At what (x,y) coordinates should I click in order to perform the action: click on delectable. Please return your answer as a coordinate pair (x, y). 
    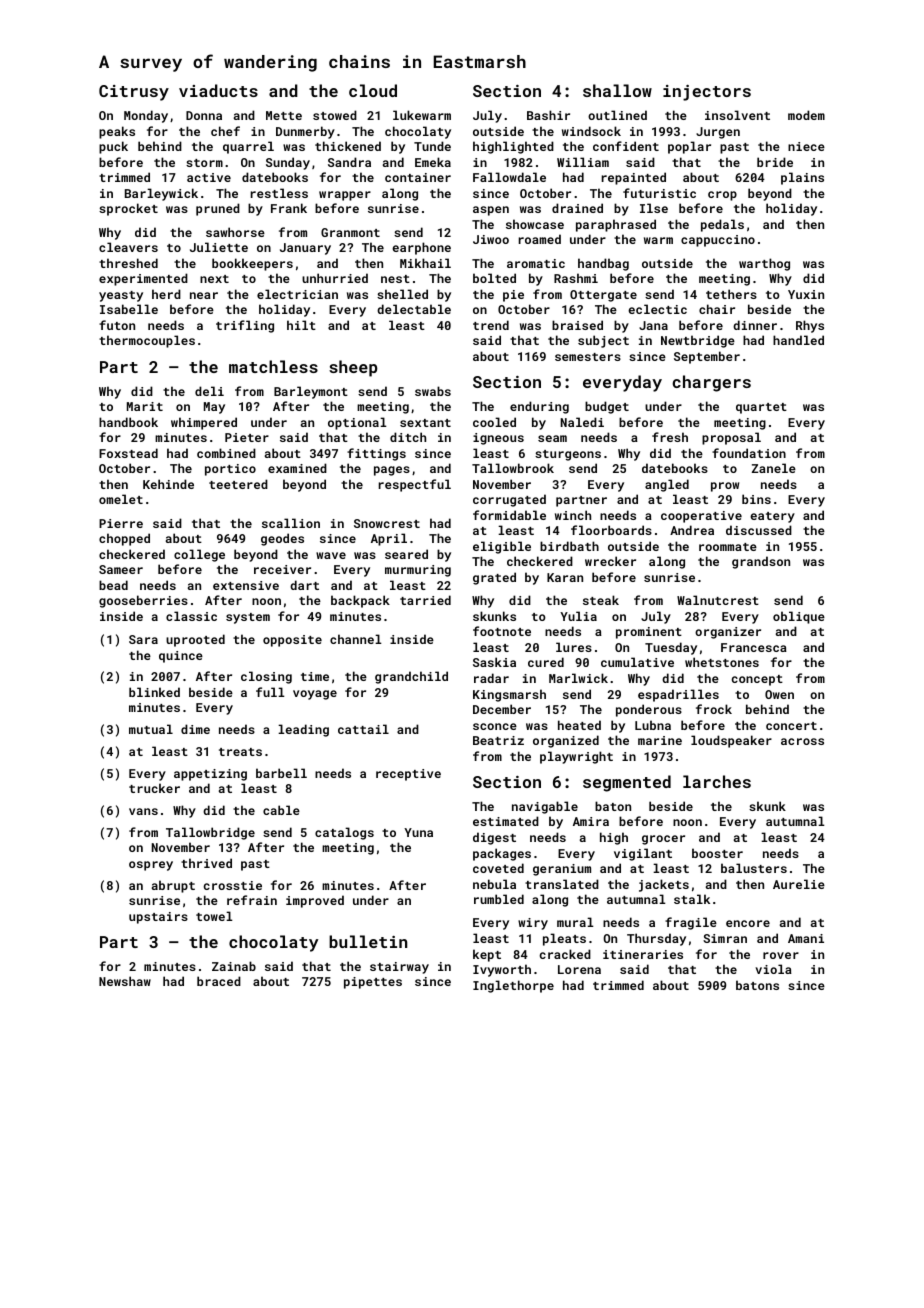
    Looking at the image, I should click on (414, 309).
